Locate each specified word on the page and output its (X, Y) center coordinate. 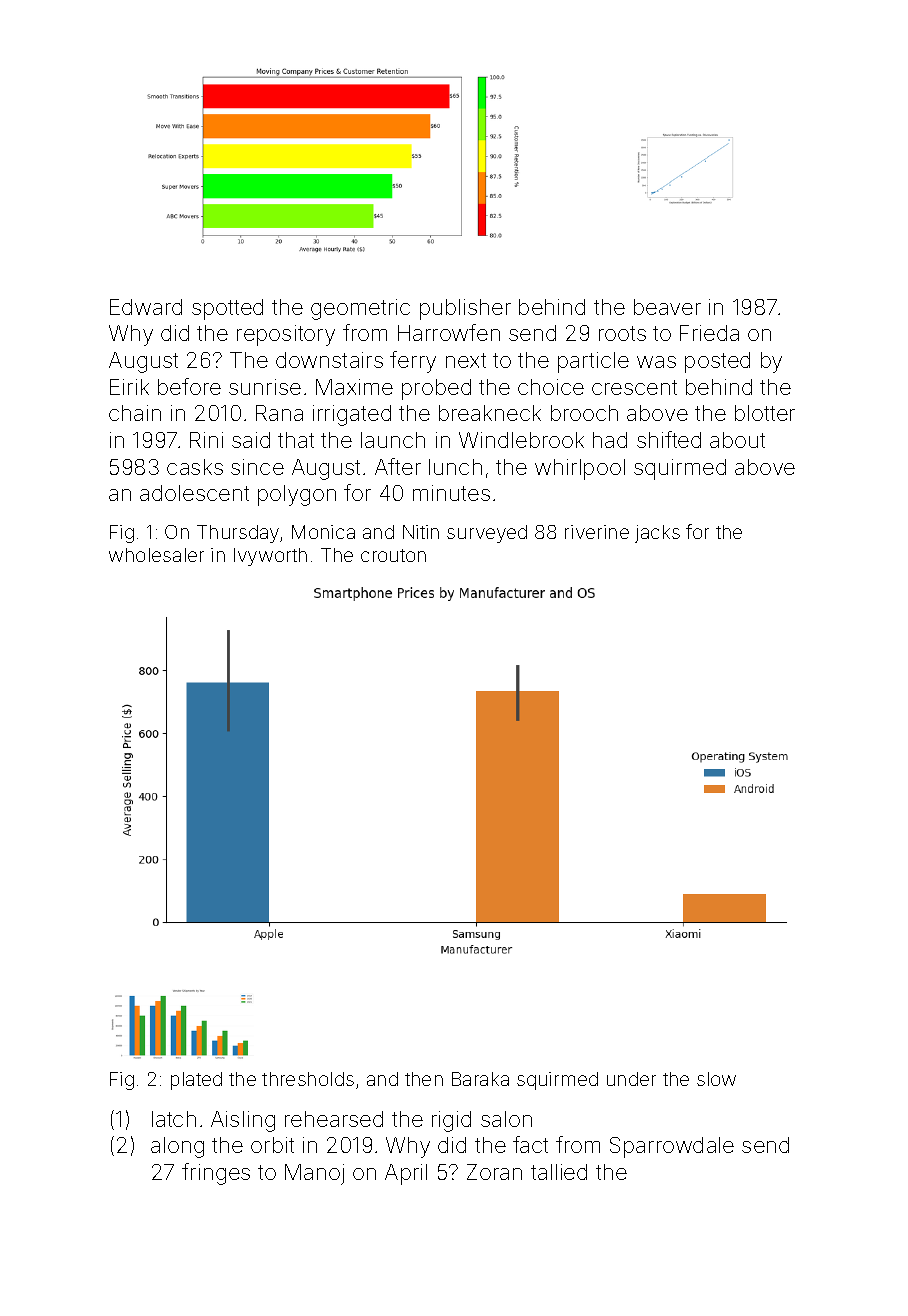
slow (716, 1079)
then (424, 1079)
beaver (667, 307)
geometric (360, 309)
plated (196, 1081)
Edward (146, 307)
